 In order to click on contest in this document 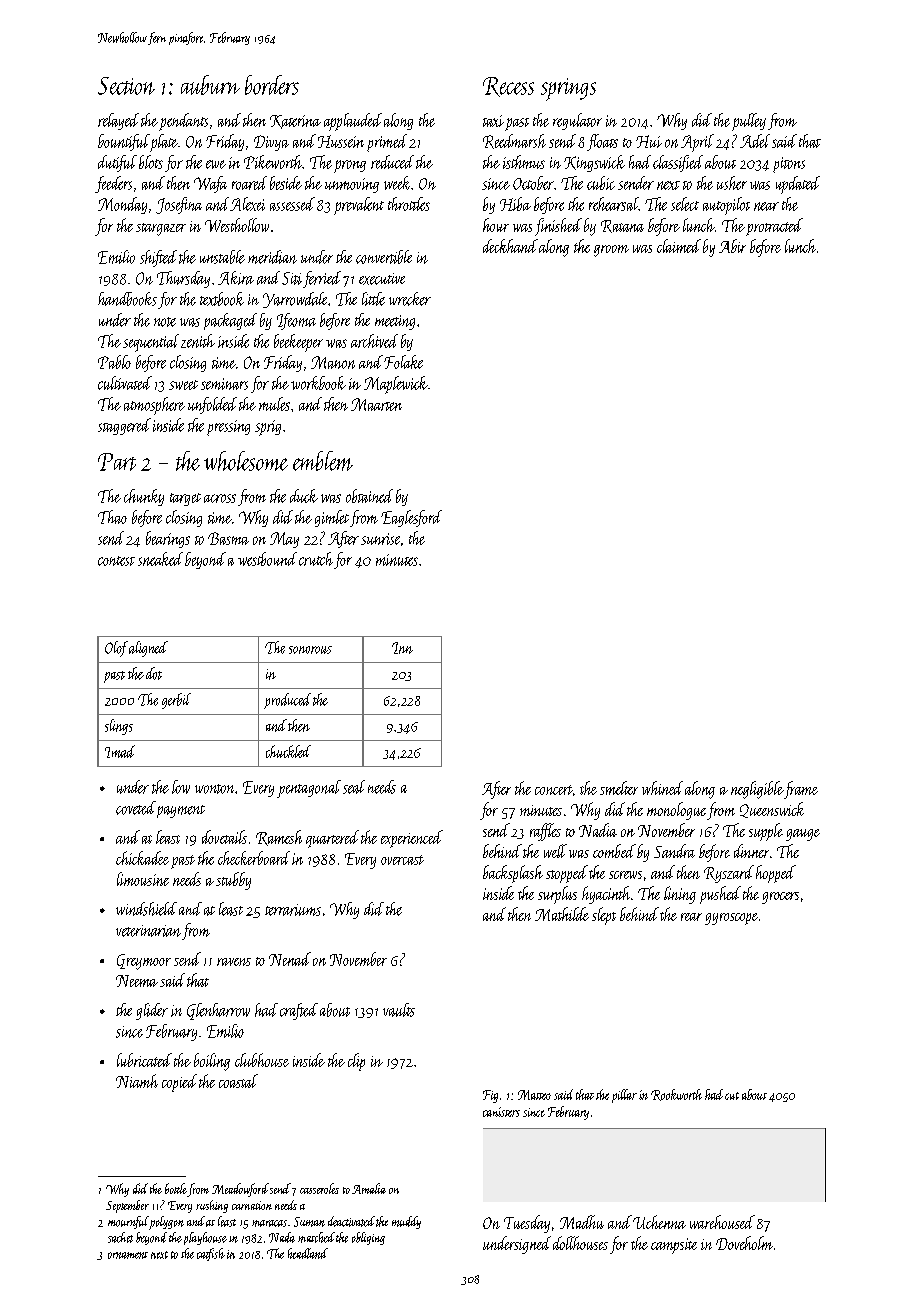, I will do `click(116, 561)`.
